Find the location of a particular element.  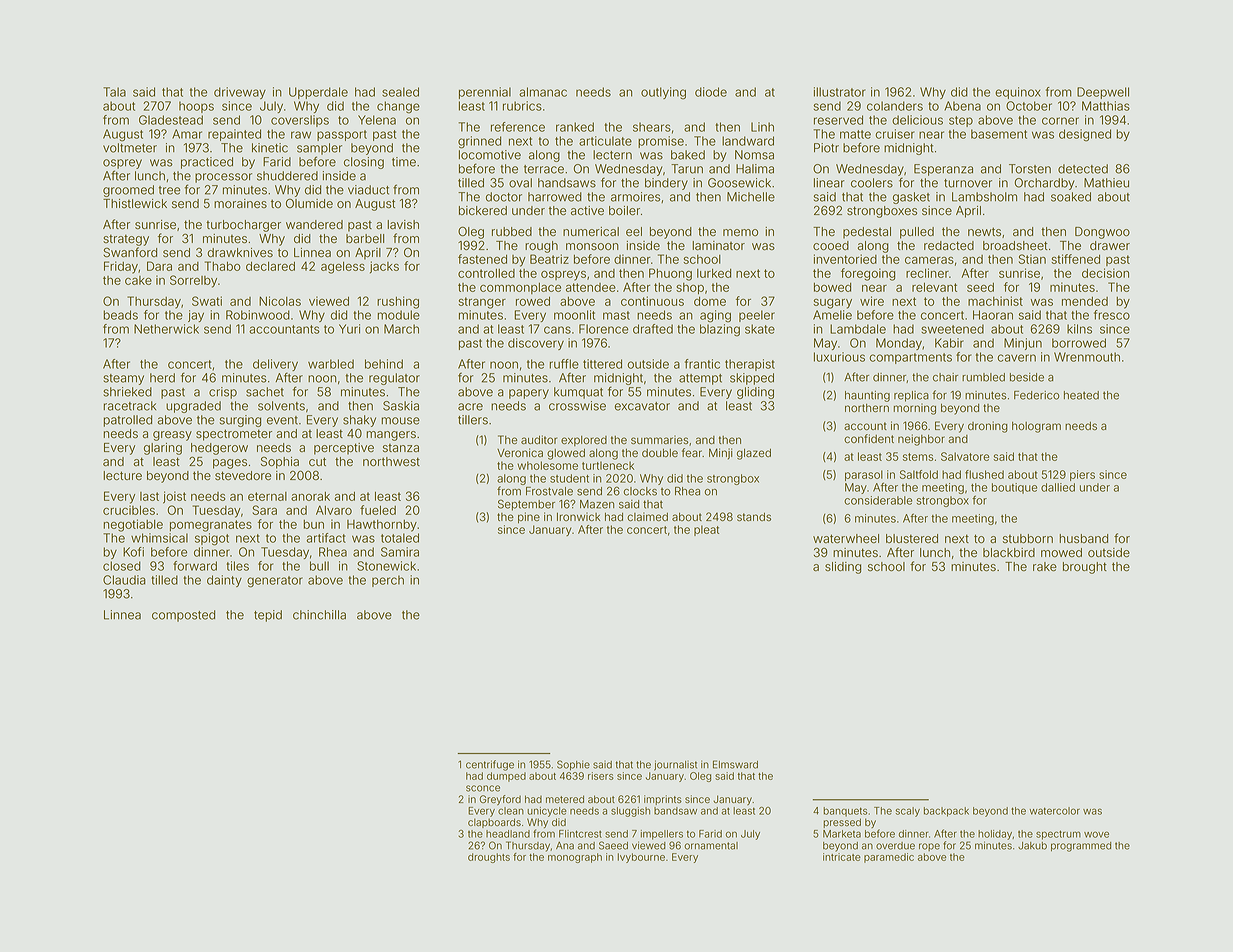

Ivybourne is located at coordinates (641, 858).
